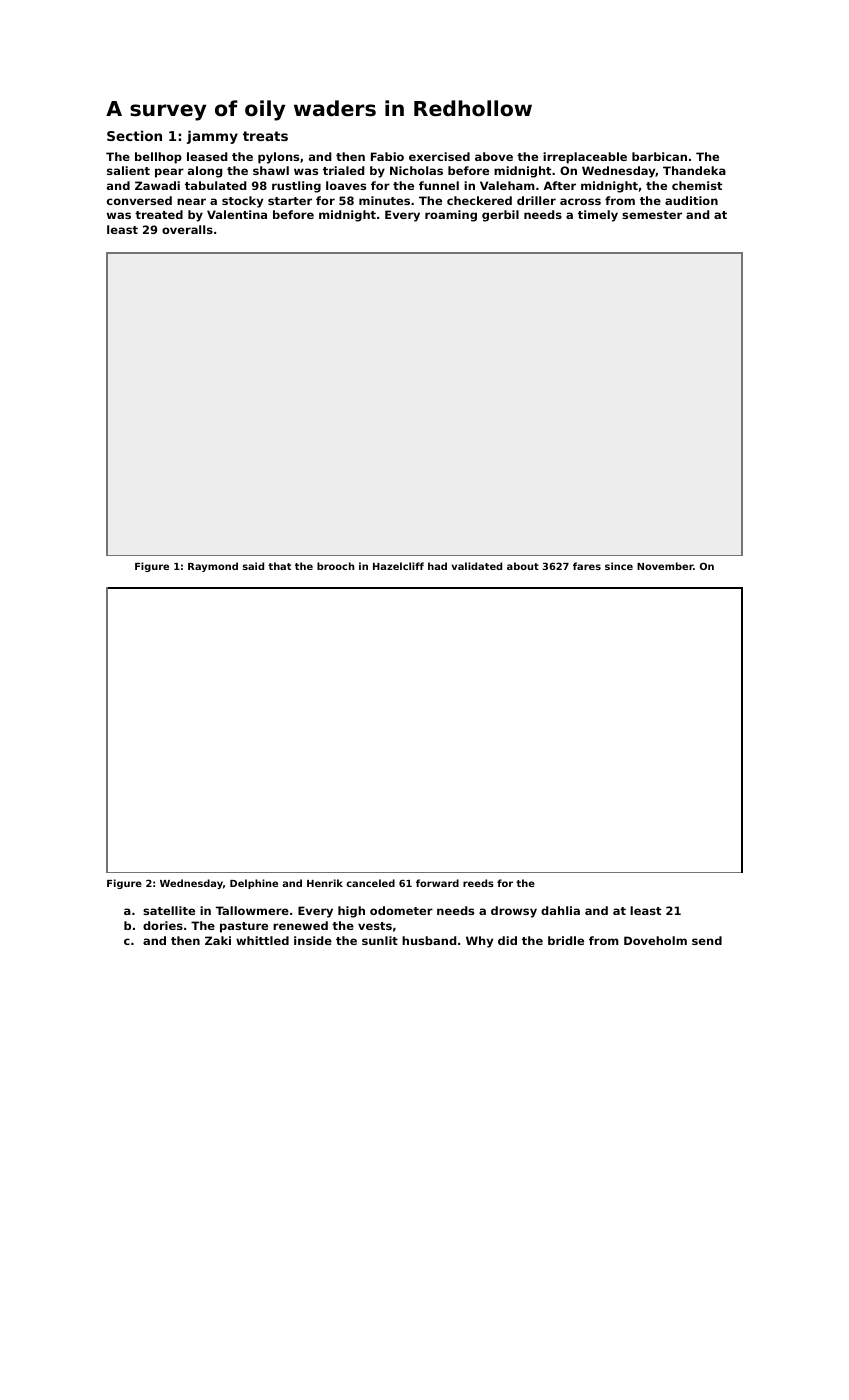 The height and width of the screenshot is (1400, 849). I want to click on validated, so click(477, 566).
